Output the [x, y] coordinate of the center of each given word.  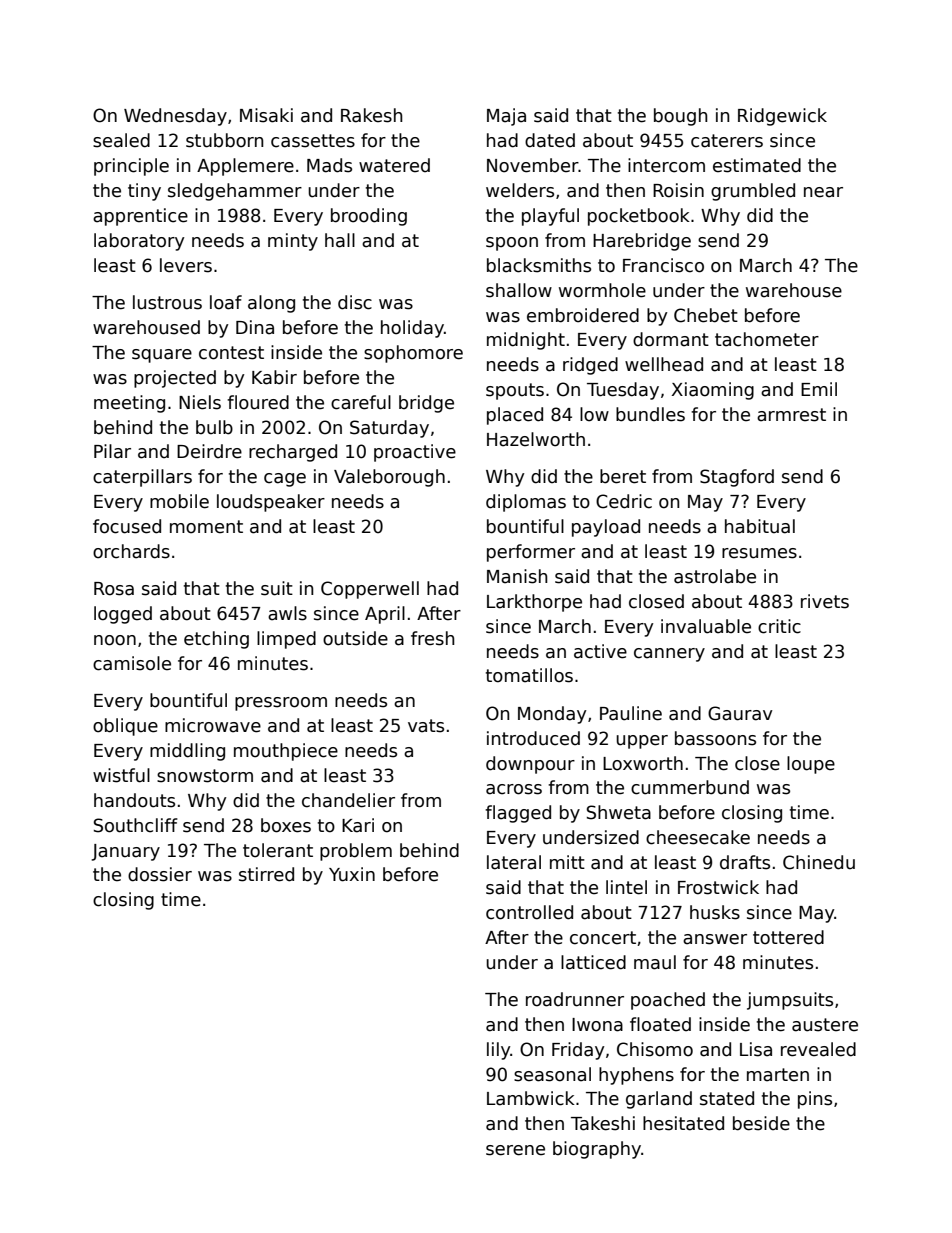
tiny [144, 192]
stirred [266, 874]
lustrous [167, 302]
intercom [666, 165]
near [823, 192]
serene [515, 1150]
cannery [669, 655]
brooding [369, 217]
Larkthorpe [534, 603]
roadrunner [575, 999]
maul [655, 962]
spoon [512, 244]
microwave [213, 725]
